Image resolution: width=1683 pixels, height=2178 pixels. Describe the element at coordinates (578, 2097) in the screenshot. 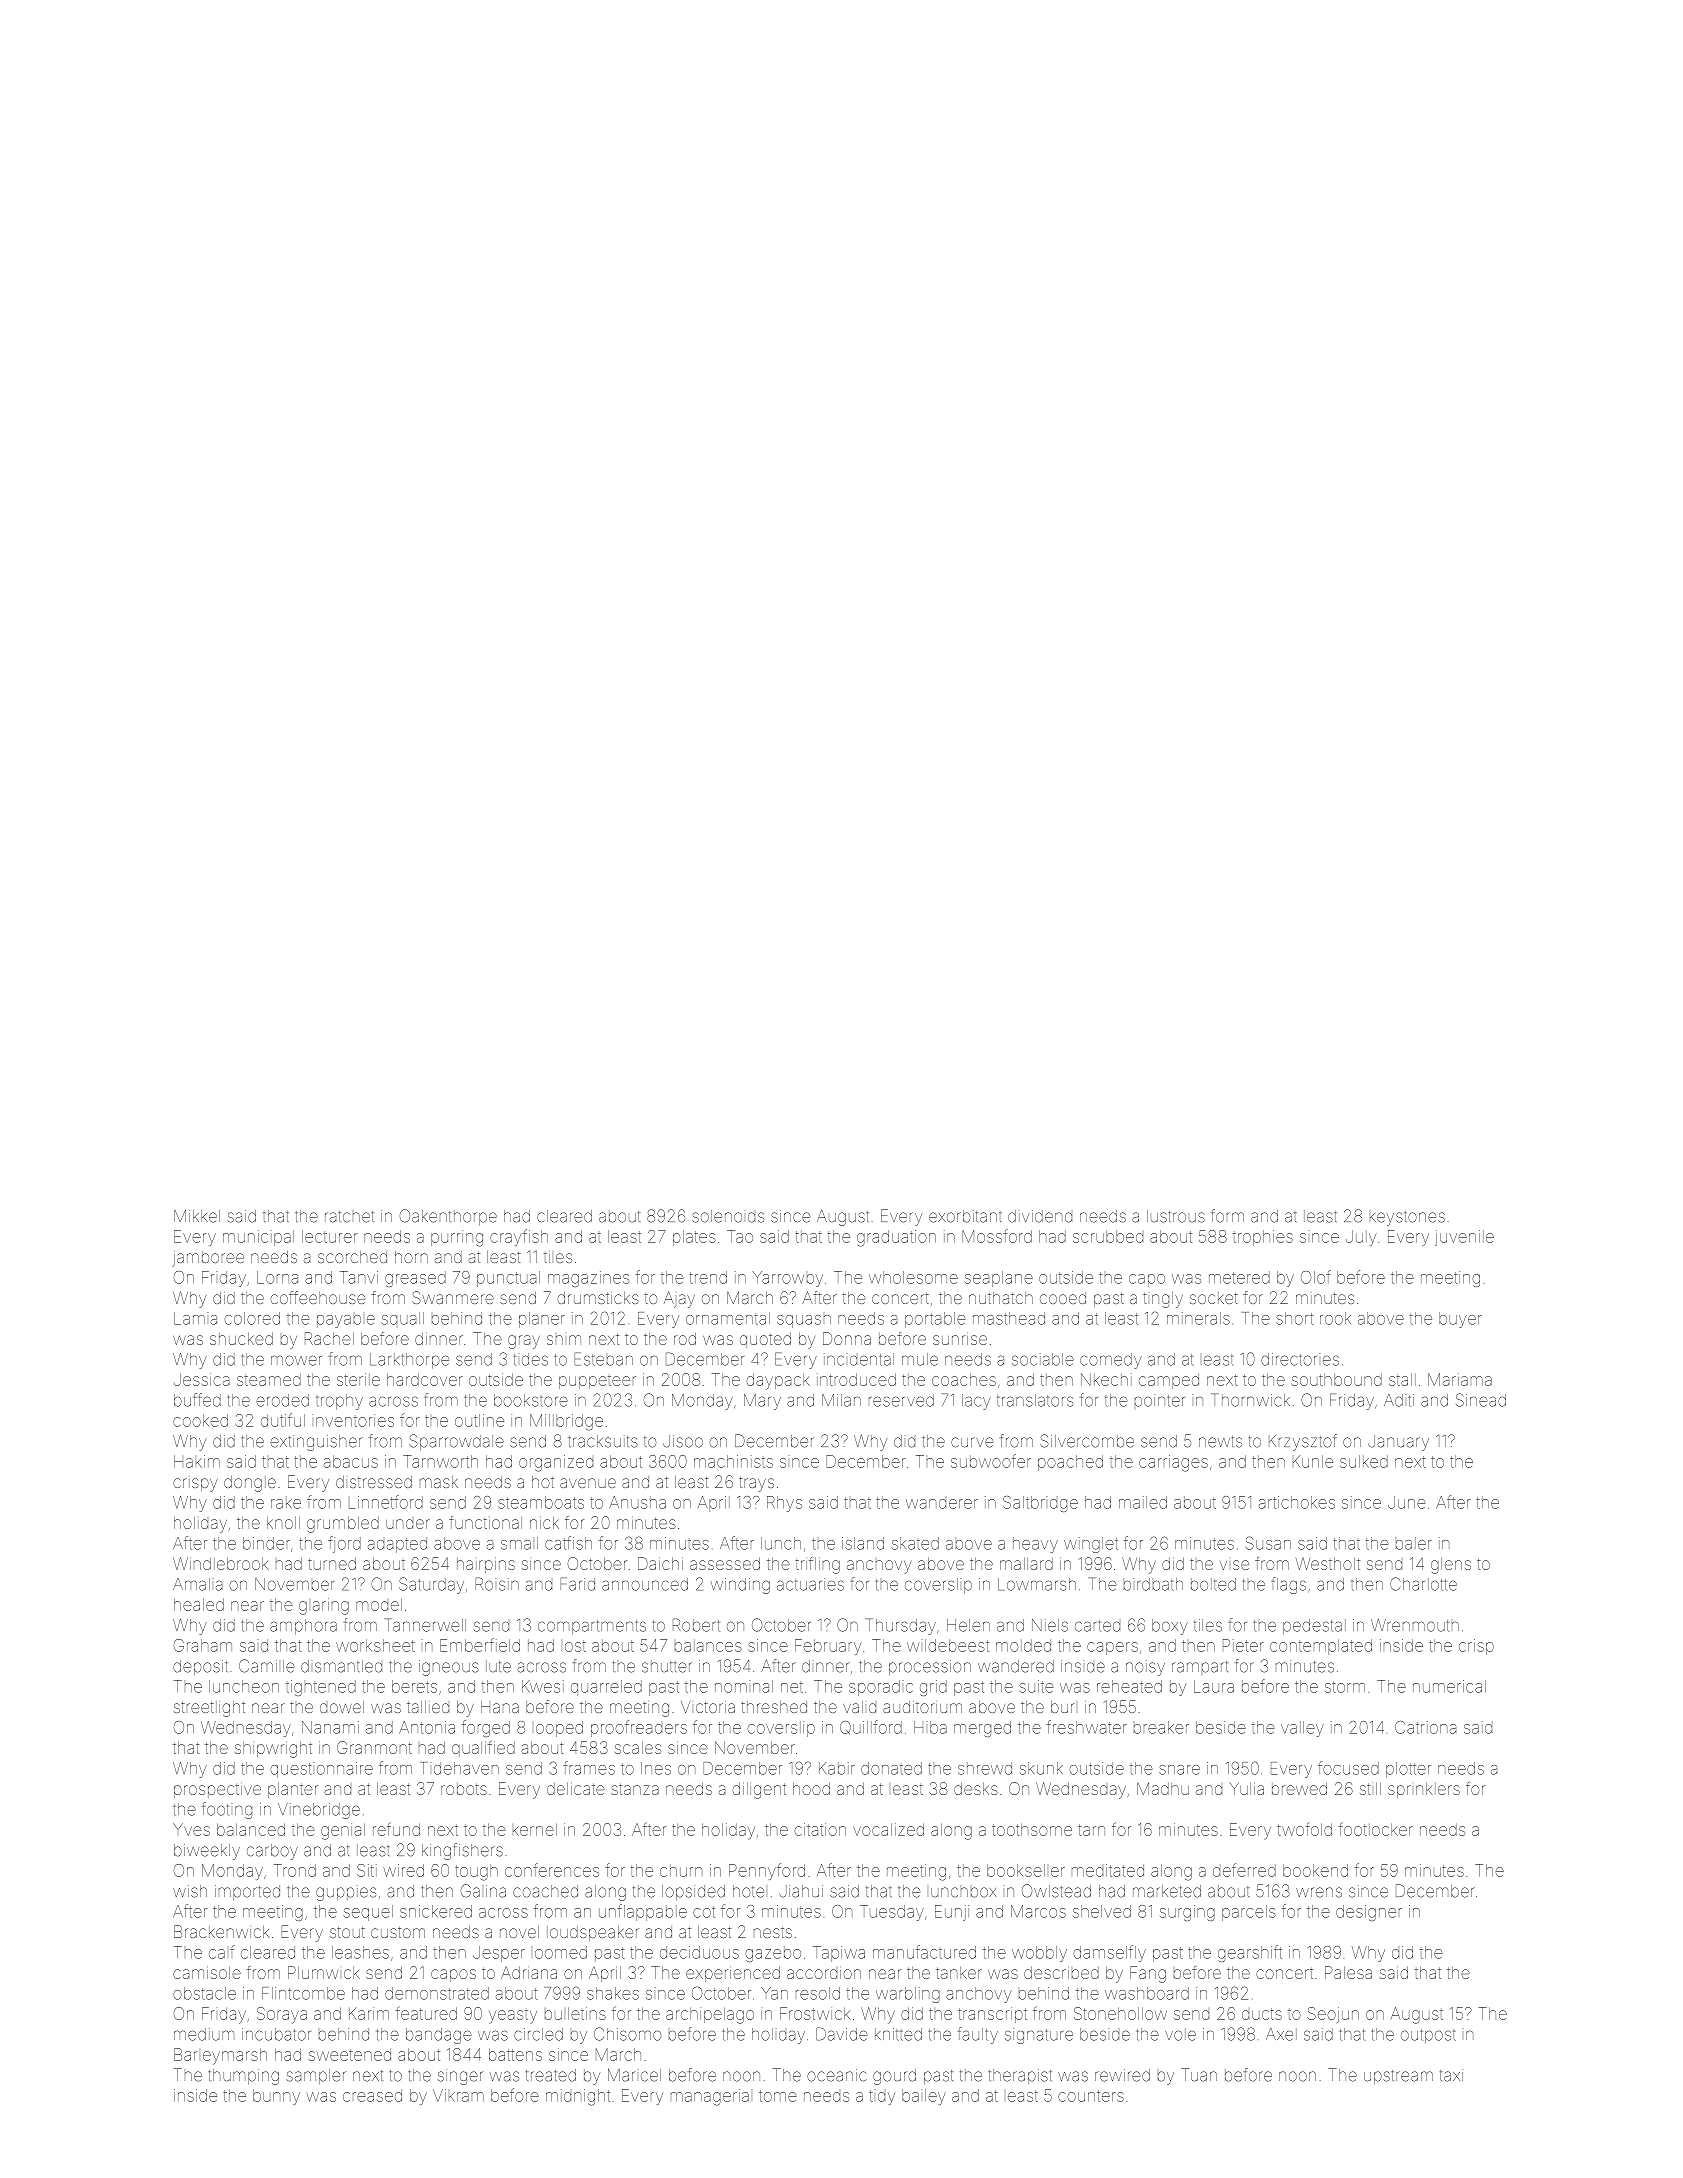

I see `midnight` at that location.
